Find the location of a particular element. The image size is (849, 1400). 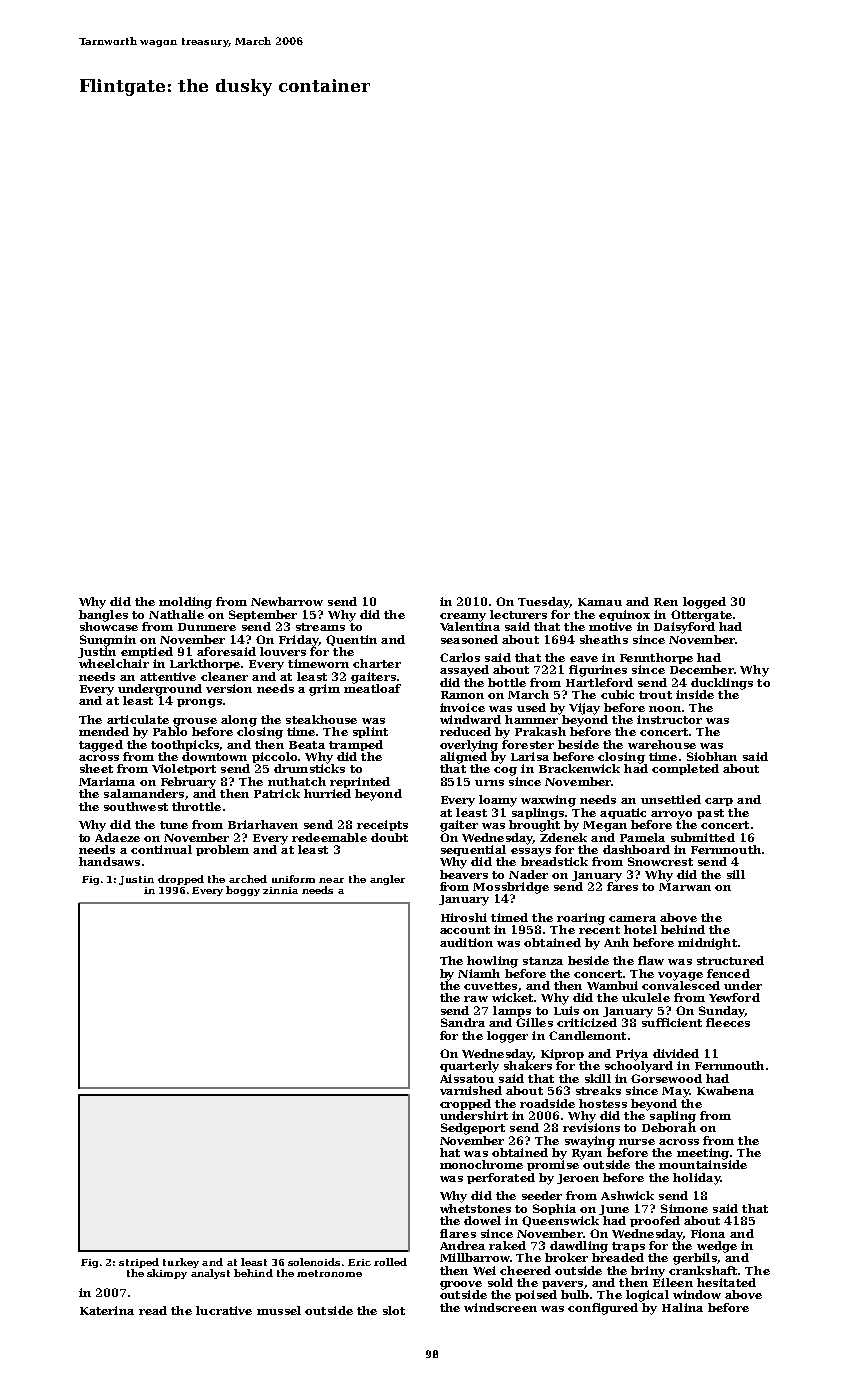

Tuesday is located at coordinates (543, 603).
